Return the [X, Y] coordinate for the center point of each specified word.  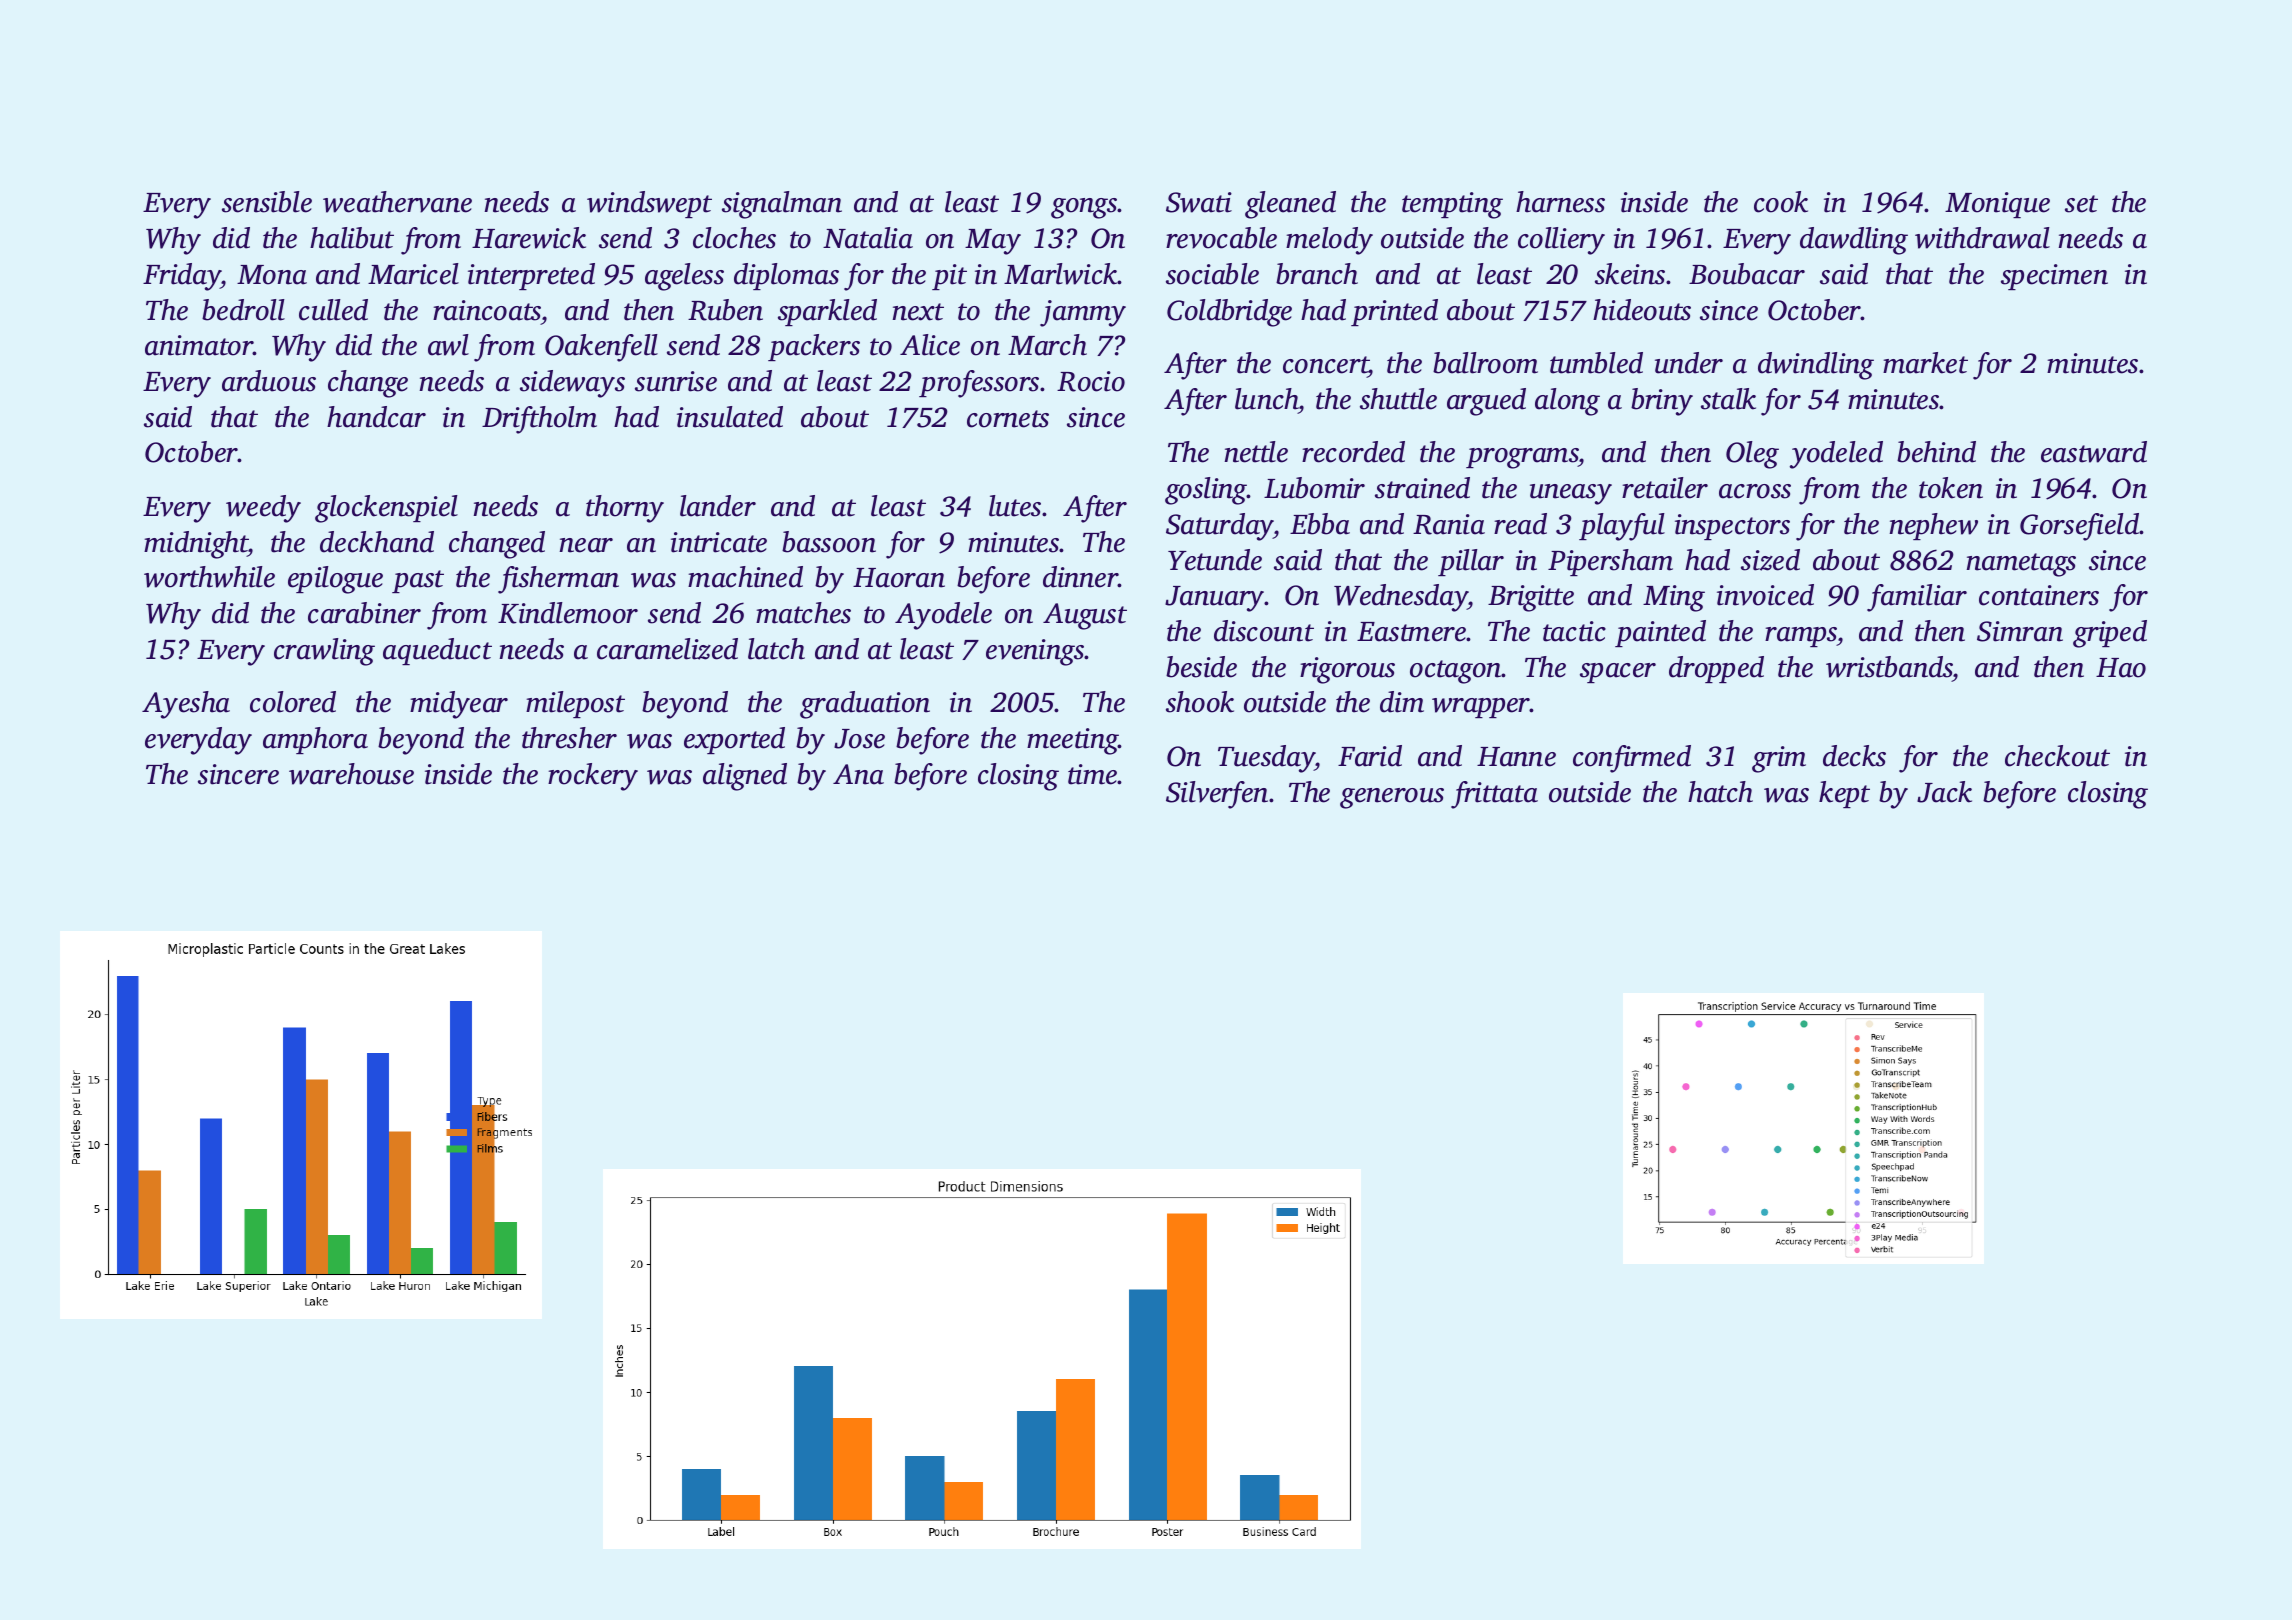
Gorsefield [2080, 527]
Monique [1997, 205]
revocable [1221, 238]
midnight [196, 545]
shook [1200, 702]
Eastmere [1412, 632]
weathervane [397, 202]
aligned [745, 777]
